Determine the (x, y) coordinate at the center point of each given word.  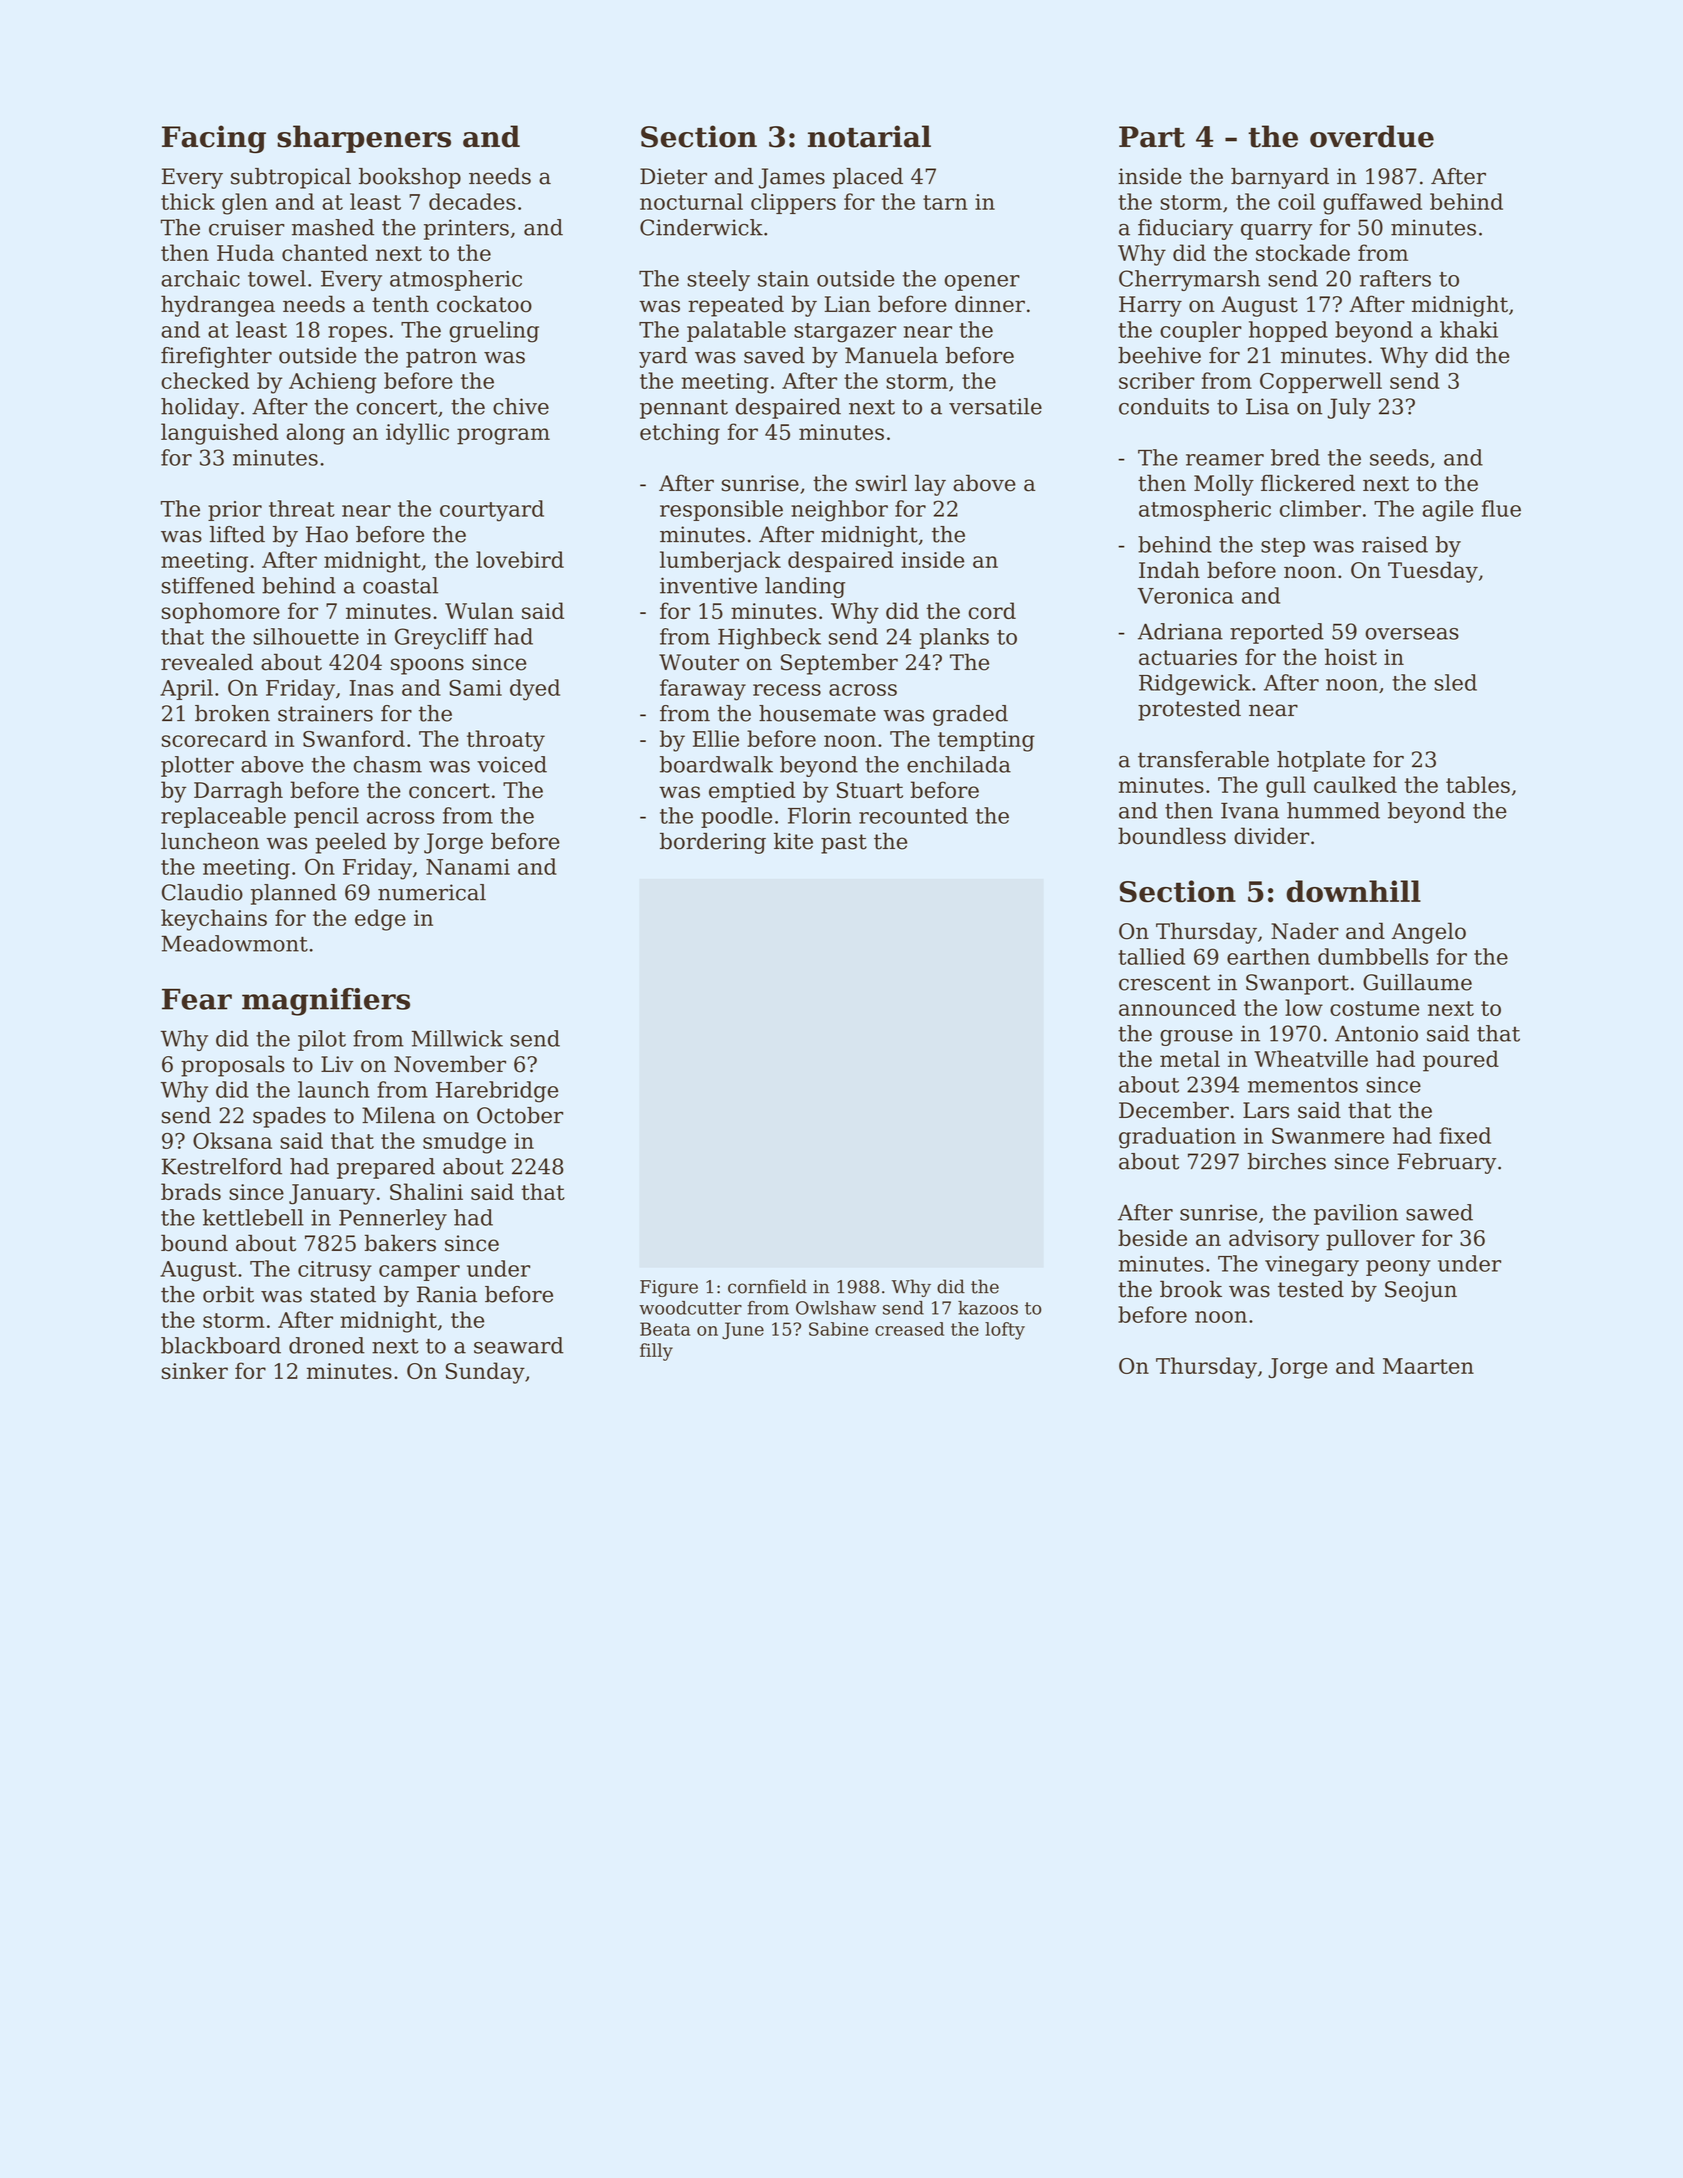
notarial (869, 136)
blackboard (221, 1345)
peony (1398, 1268)
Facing (214, 139)
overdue (1372, 136)
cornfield (767, 1286)
